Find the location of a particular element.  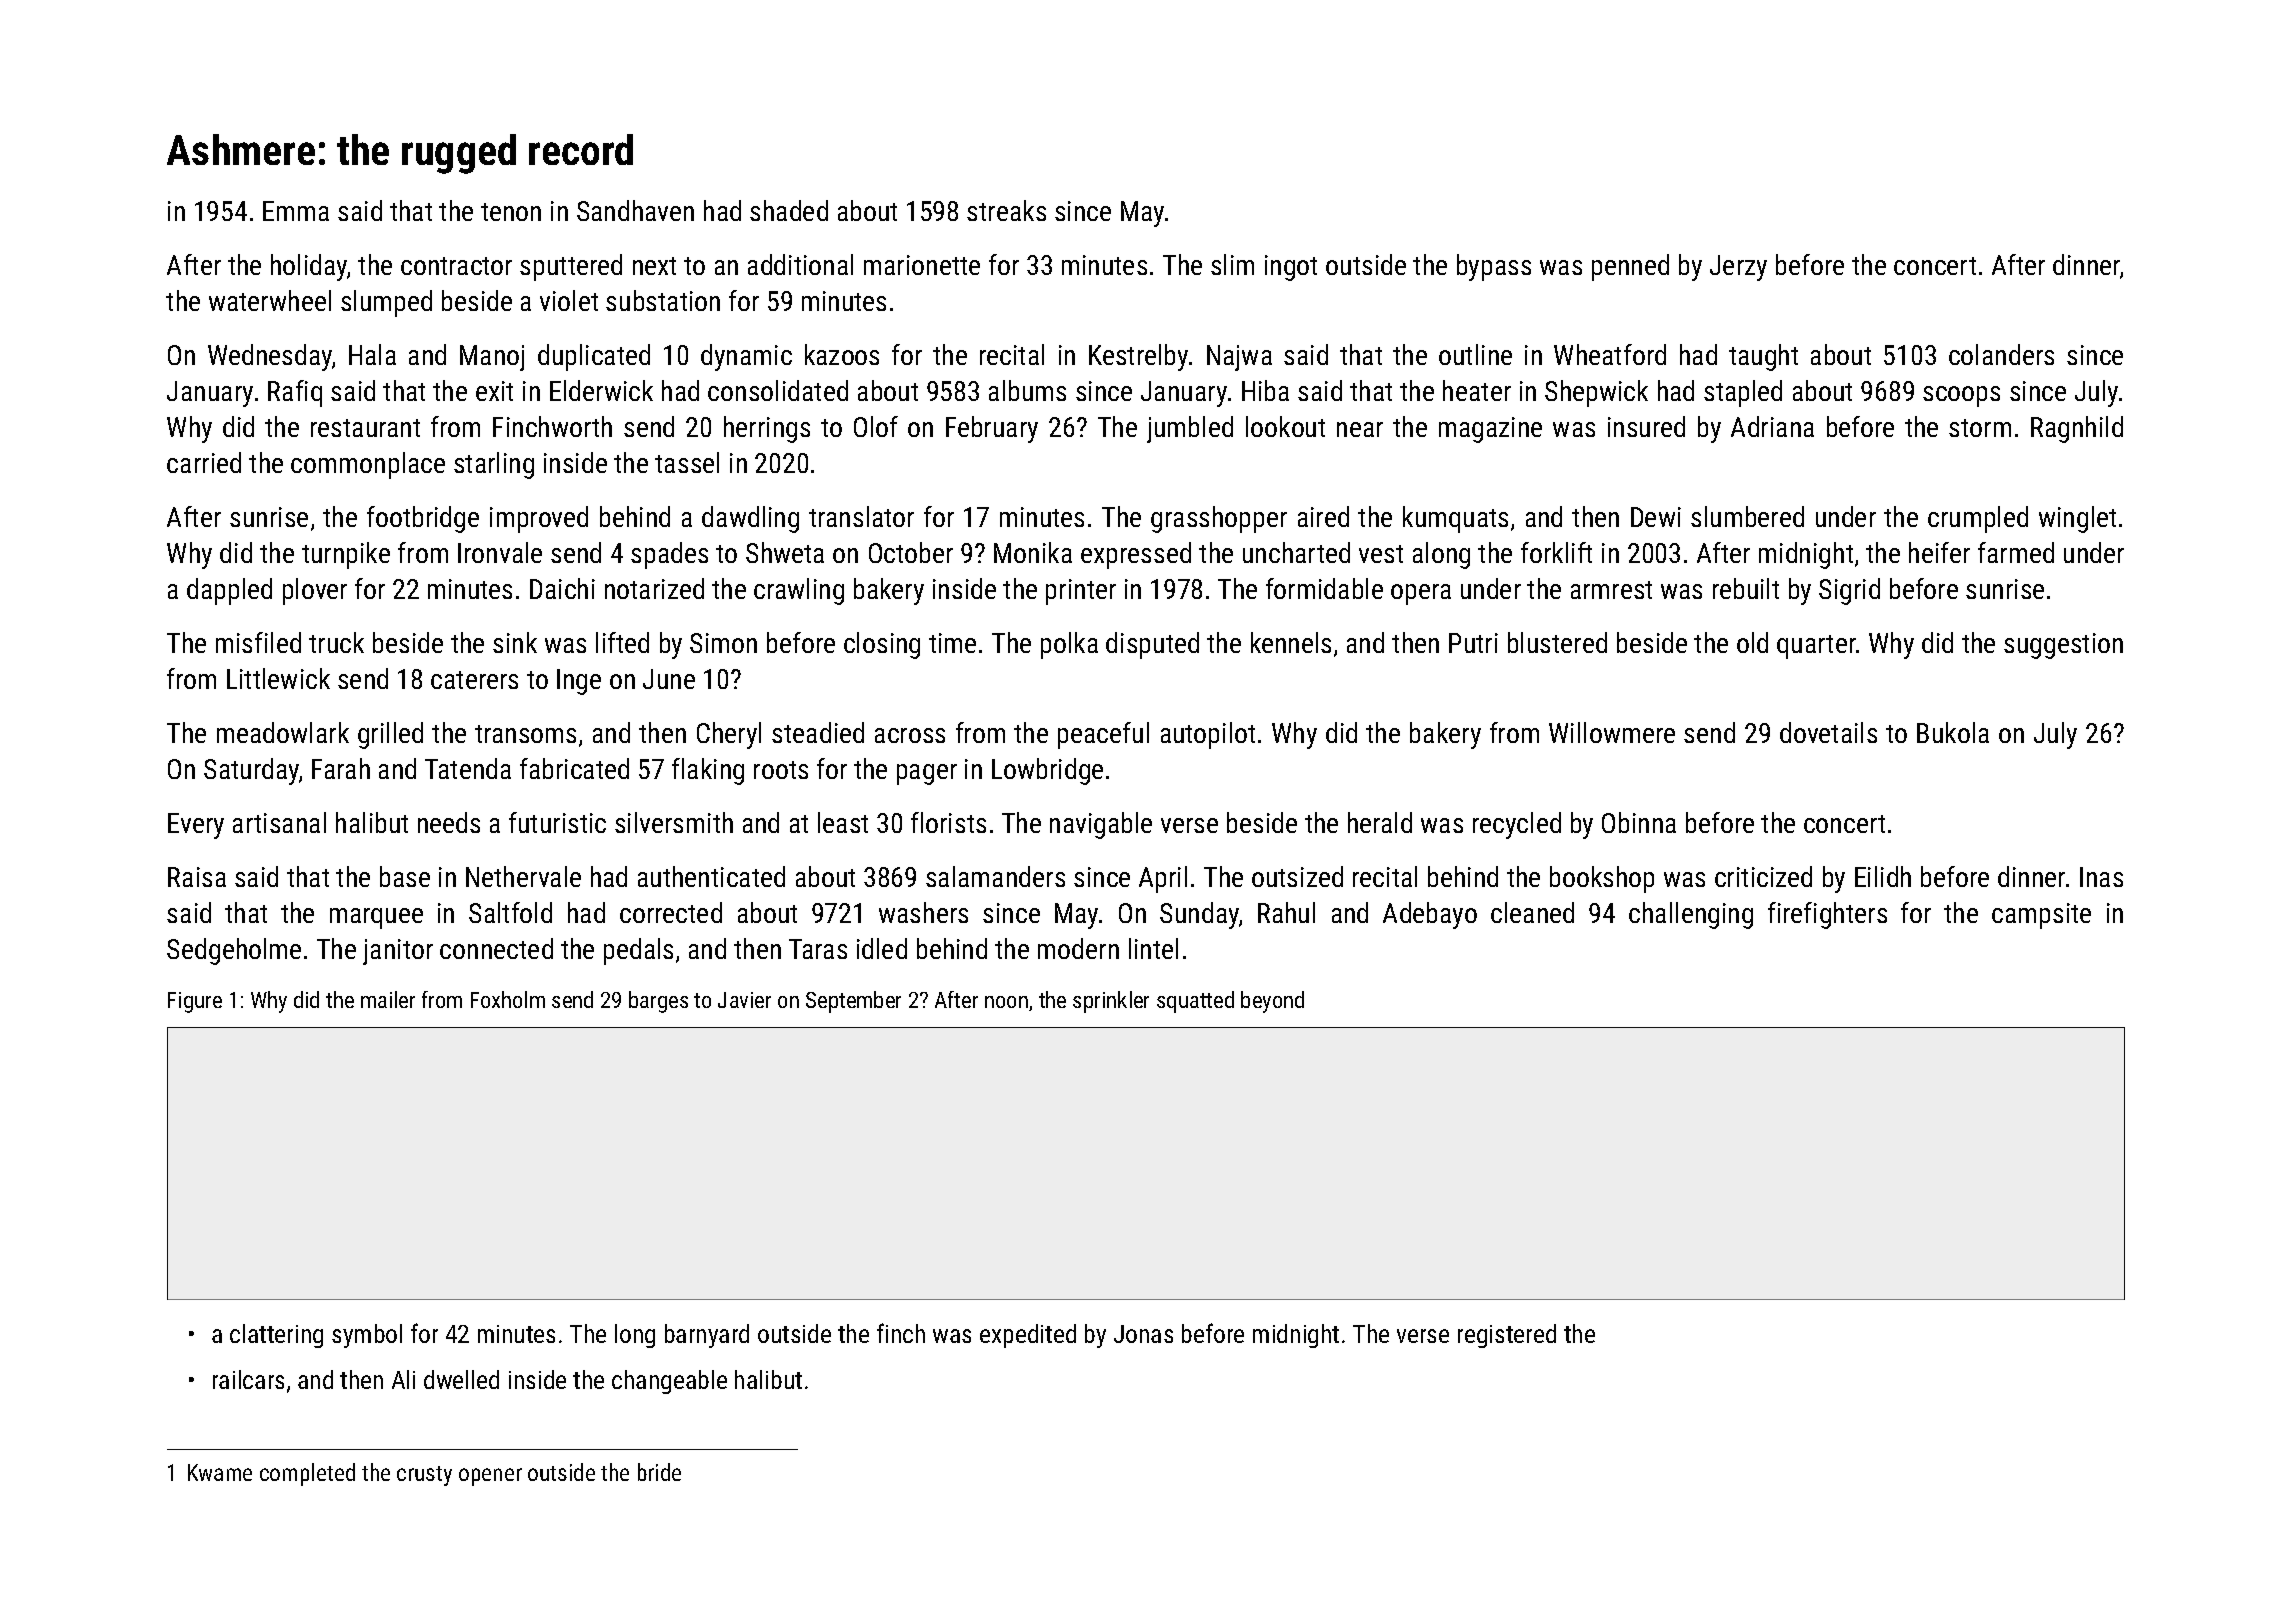

penned is located at coordinates (1630, 267).
